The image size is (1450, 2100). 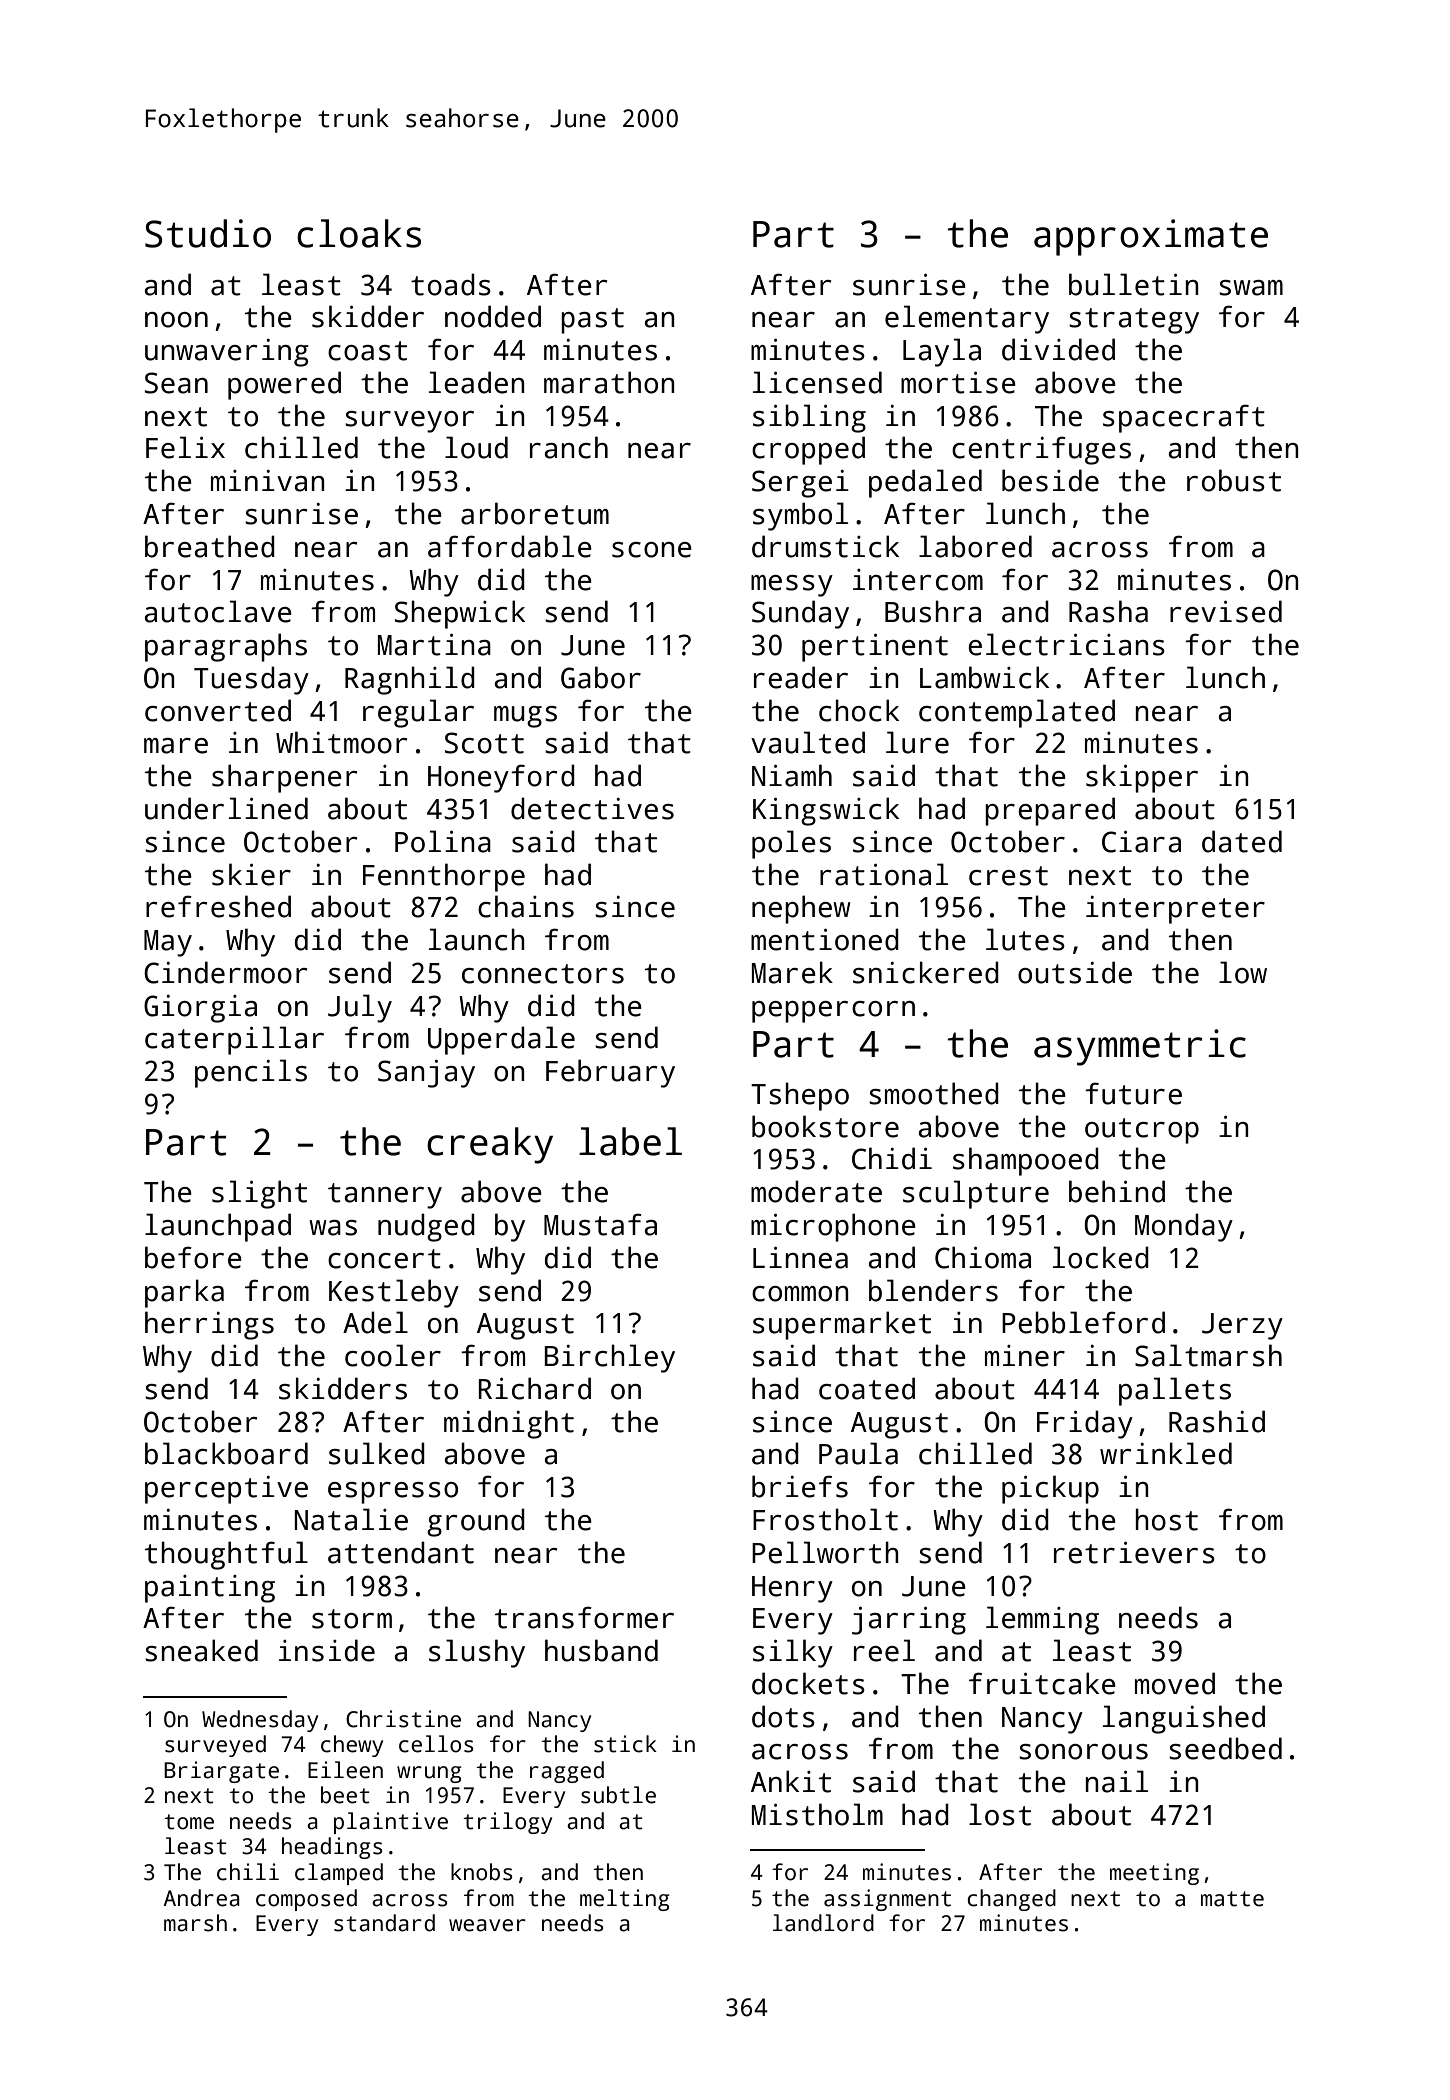 What do you see at coordinates (215, 1746) in the image?
I see `surveyed` at bounding box center [215, 1746].
